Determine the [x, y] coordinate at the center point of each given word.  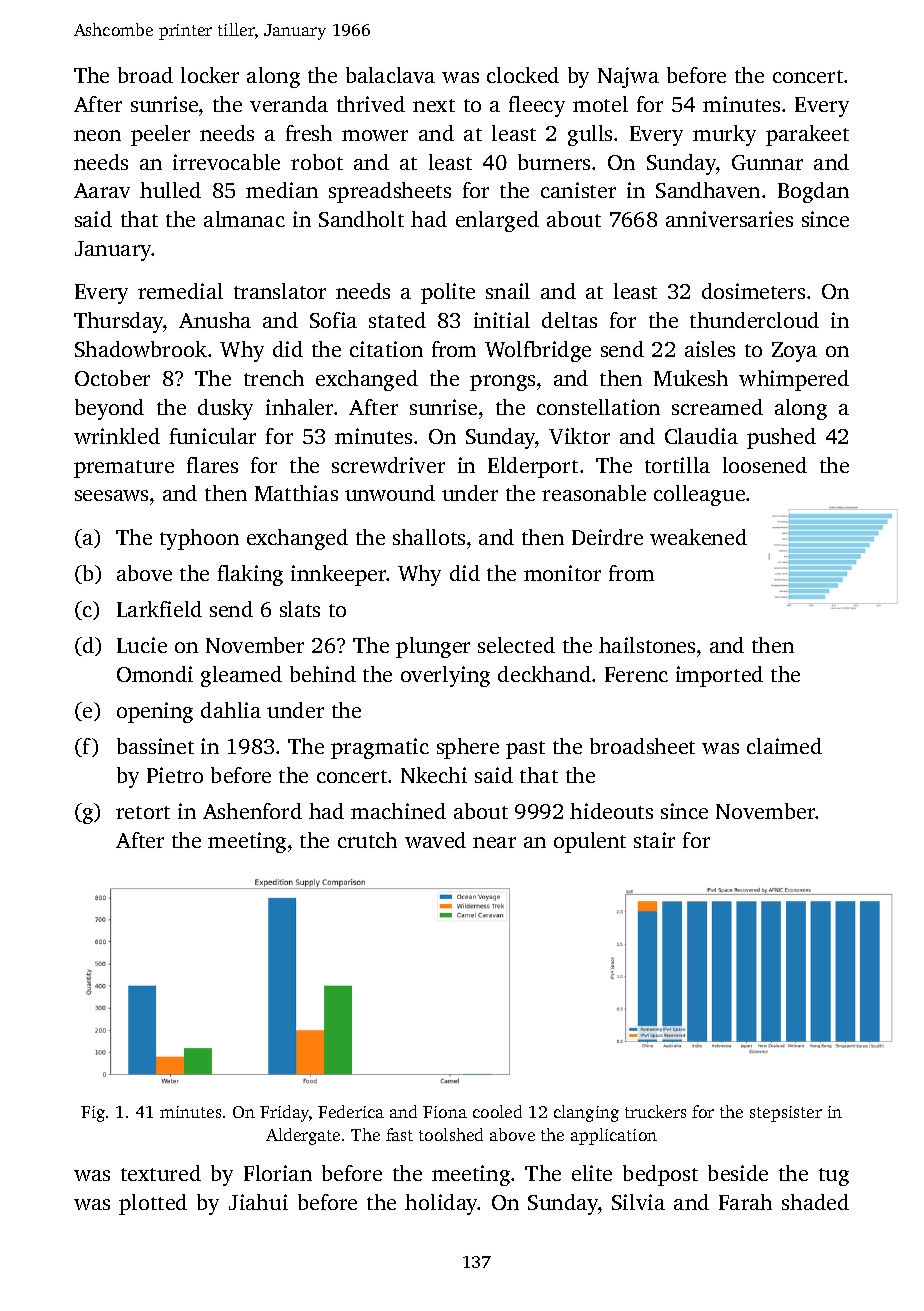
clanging [586, 1113]
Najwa [628, 77]
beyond [109, 409]
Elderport [533, 467]
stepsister [786, 1114]
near [494, 842]
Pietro [175, 775]
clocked [523, 75]
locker [210, 75]
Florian [278, 1173]
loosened [765, 465]
